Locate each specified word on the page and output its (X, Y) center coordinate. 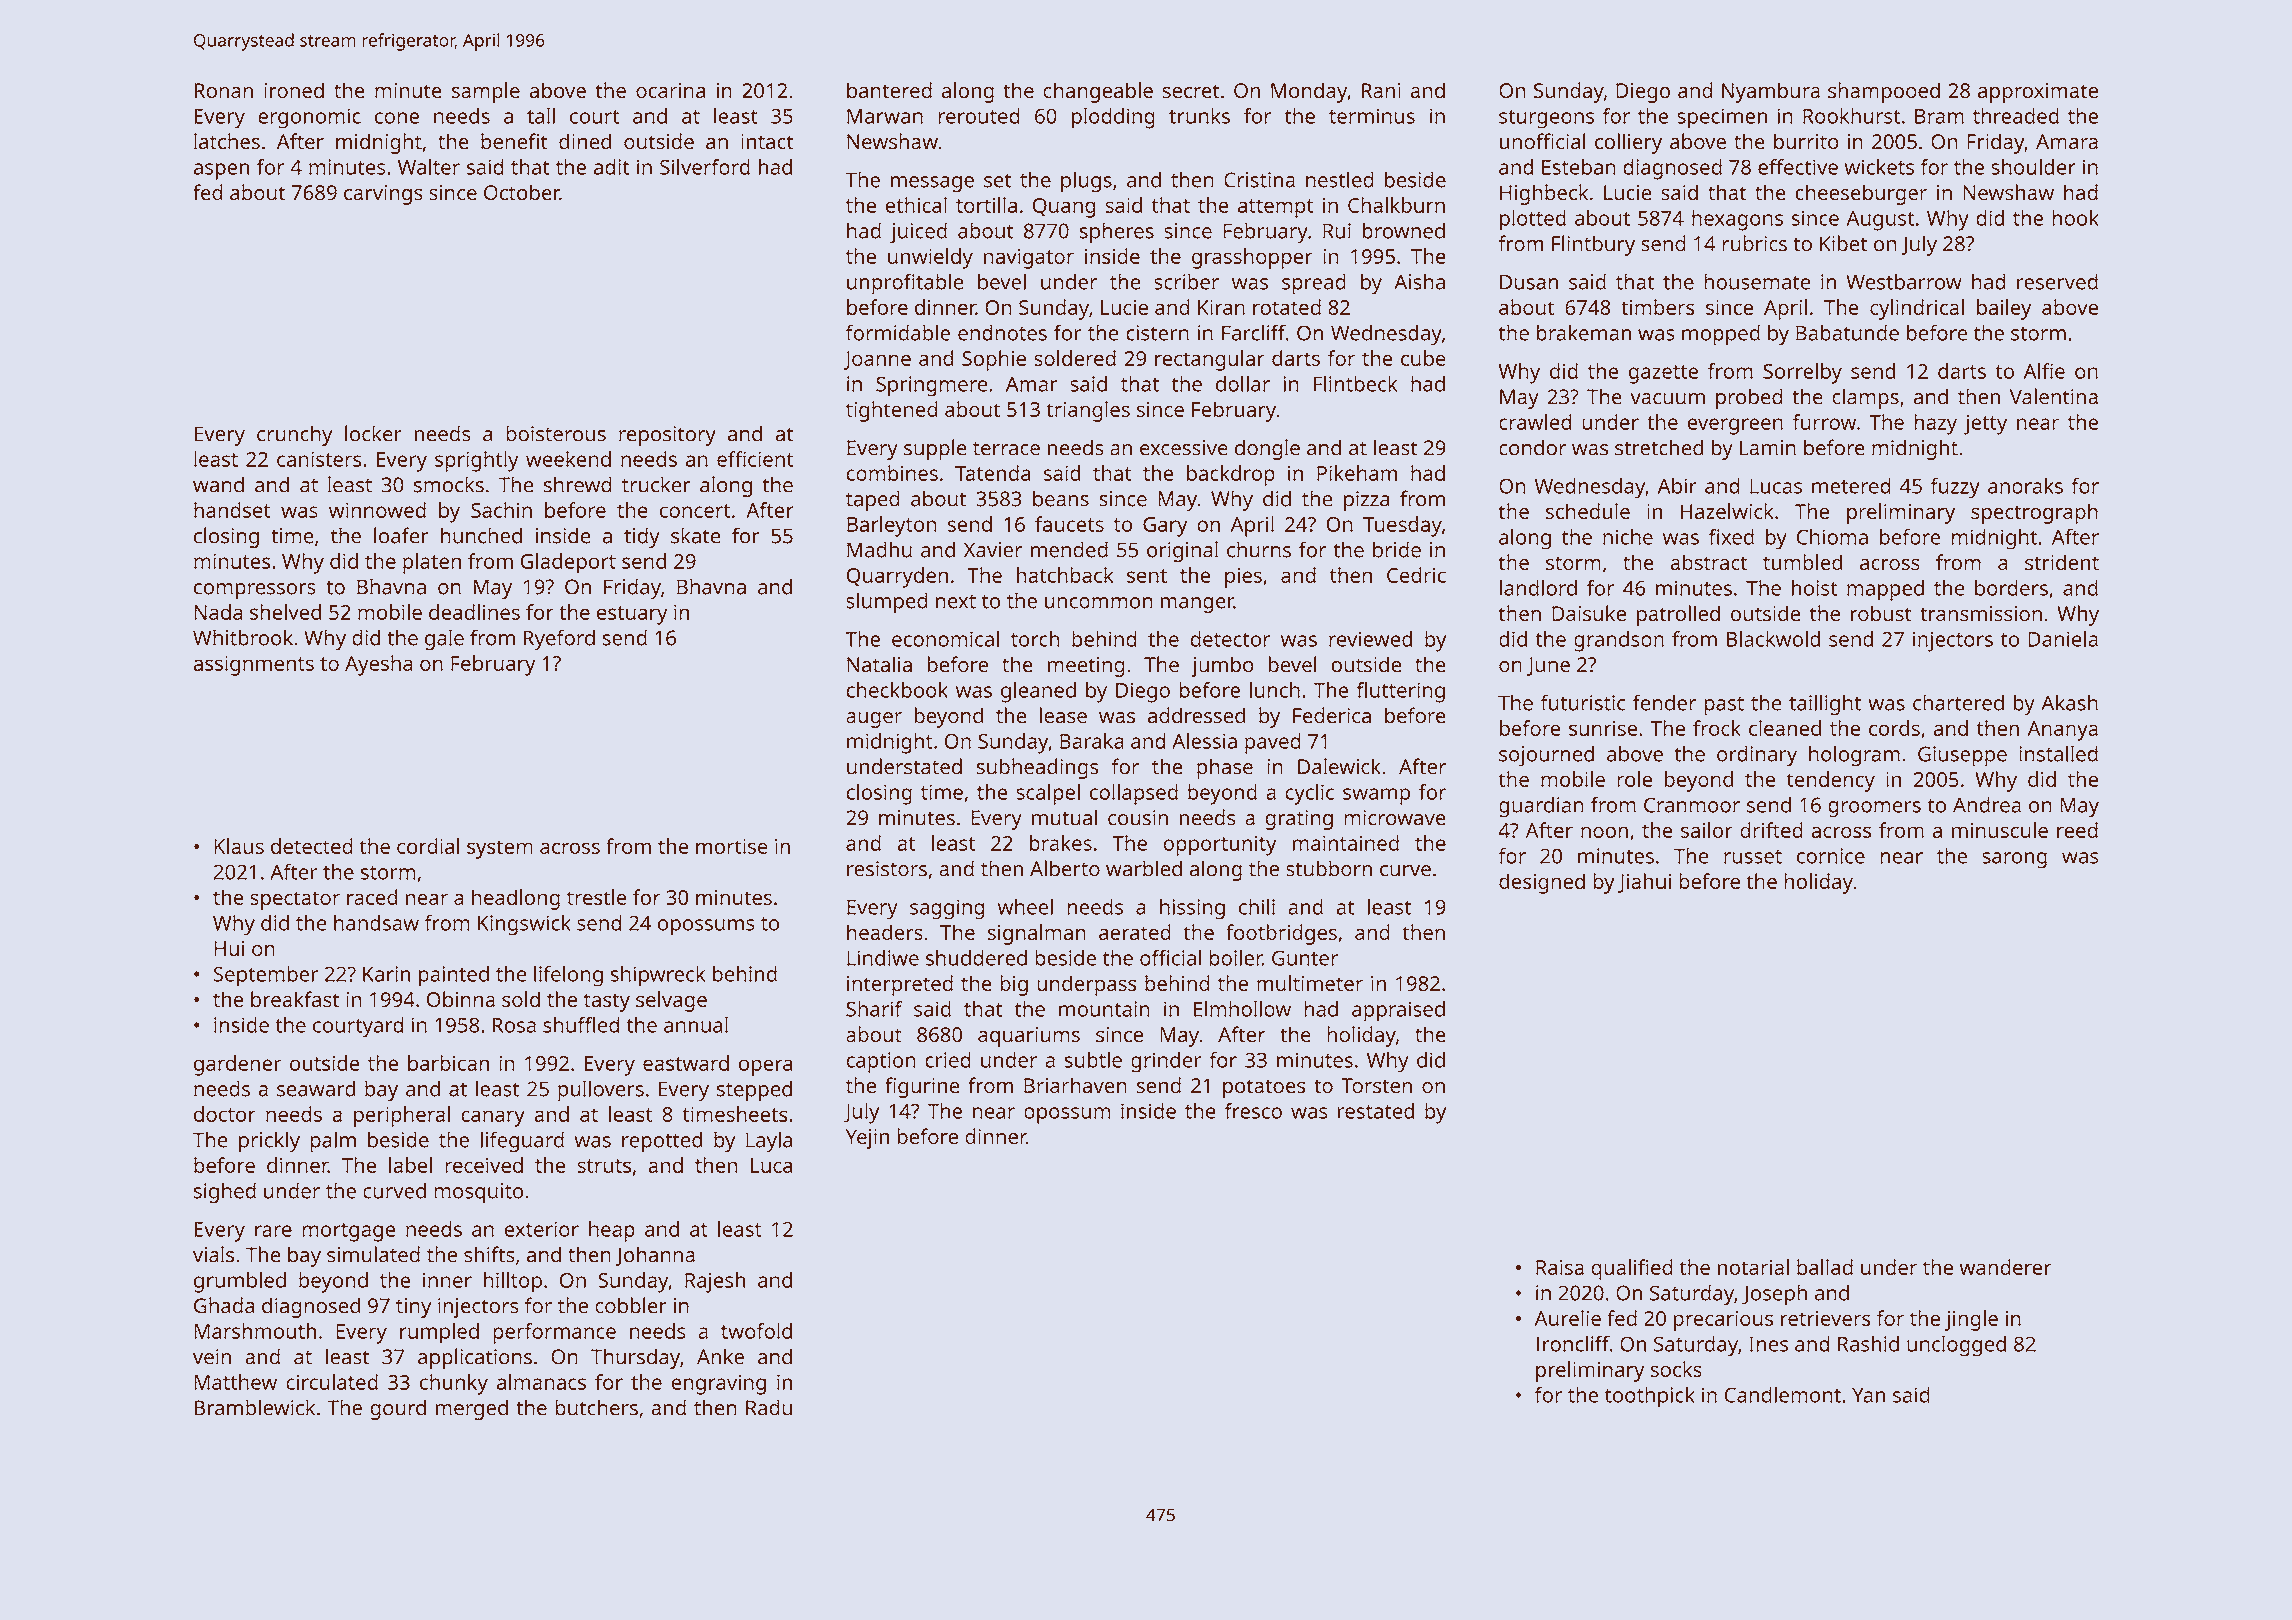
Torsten (1376, 1086)
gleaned (1038, 692)
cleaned (1785, 728)
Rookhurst (1851, 116)
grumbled (240, 1282)
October (522, 192)
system (500, 849)
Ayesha (379, 665)
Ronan (223, 91)
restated (1376, 1111)
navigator (1029, 259)
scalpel (1048, 794)
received (484, 1165)
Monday (1309, 92)
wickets (1879, 167)
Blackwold (1773, 639)
